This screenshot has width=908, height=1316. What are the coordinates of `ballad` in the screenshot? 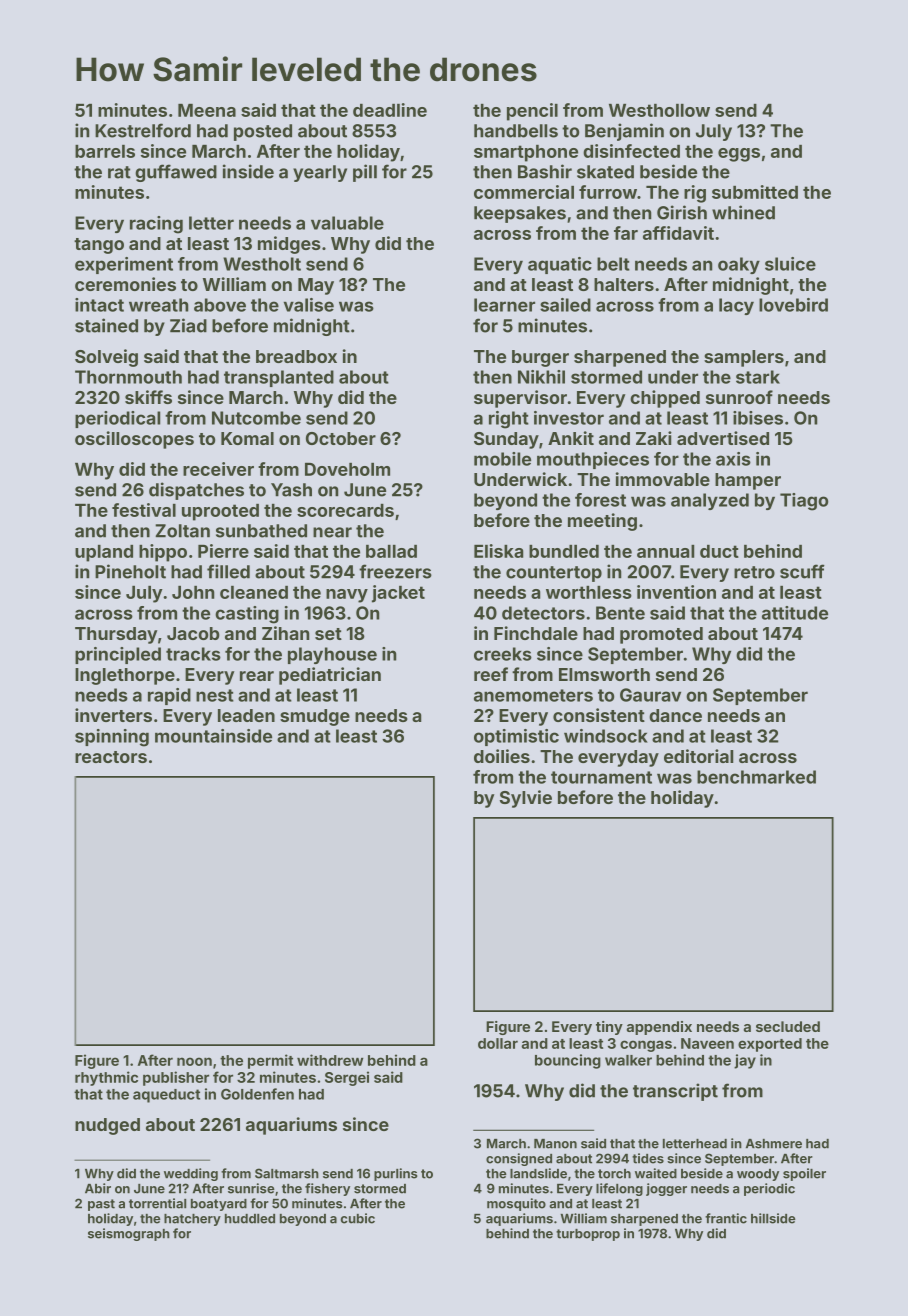 It's located at (391, 551).
